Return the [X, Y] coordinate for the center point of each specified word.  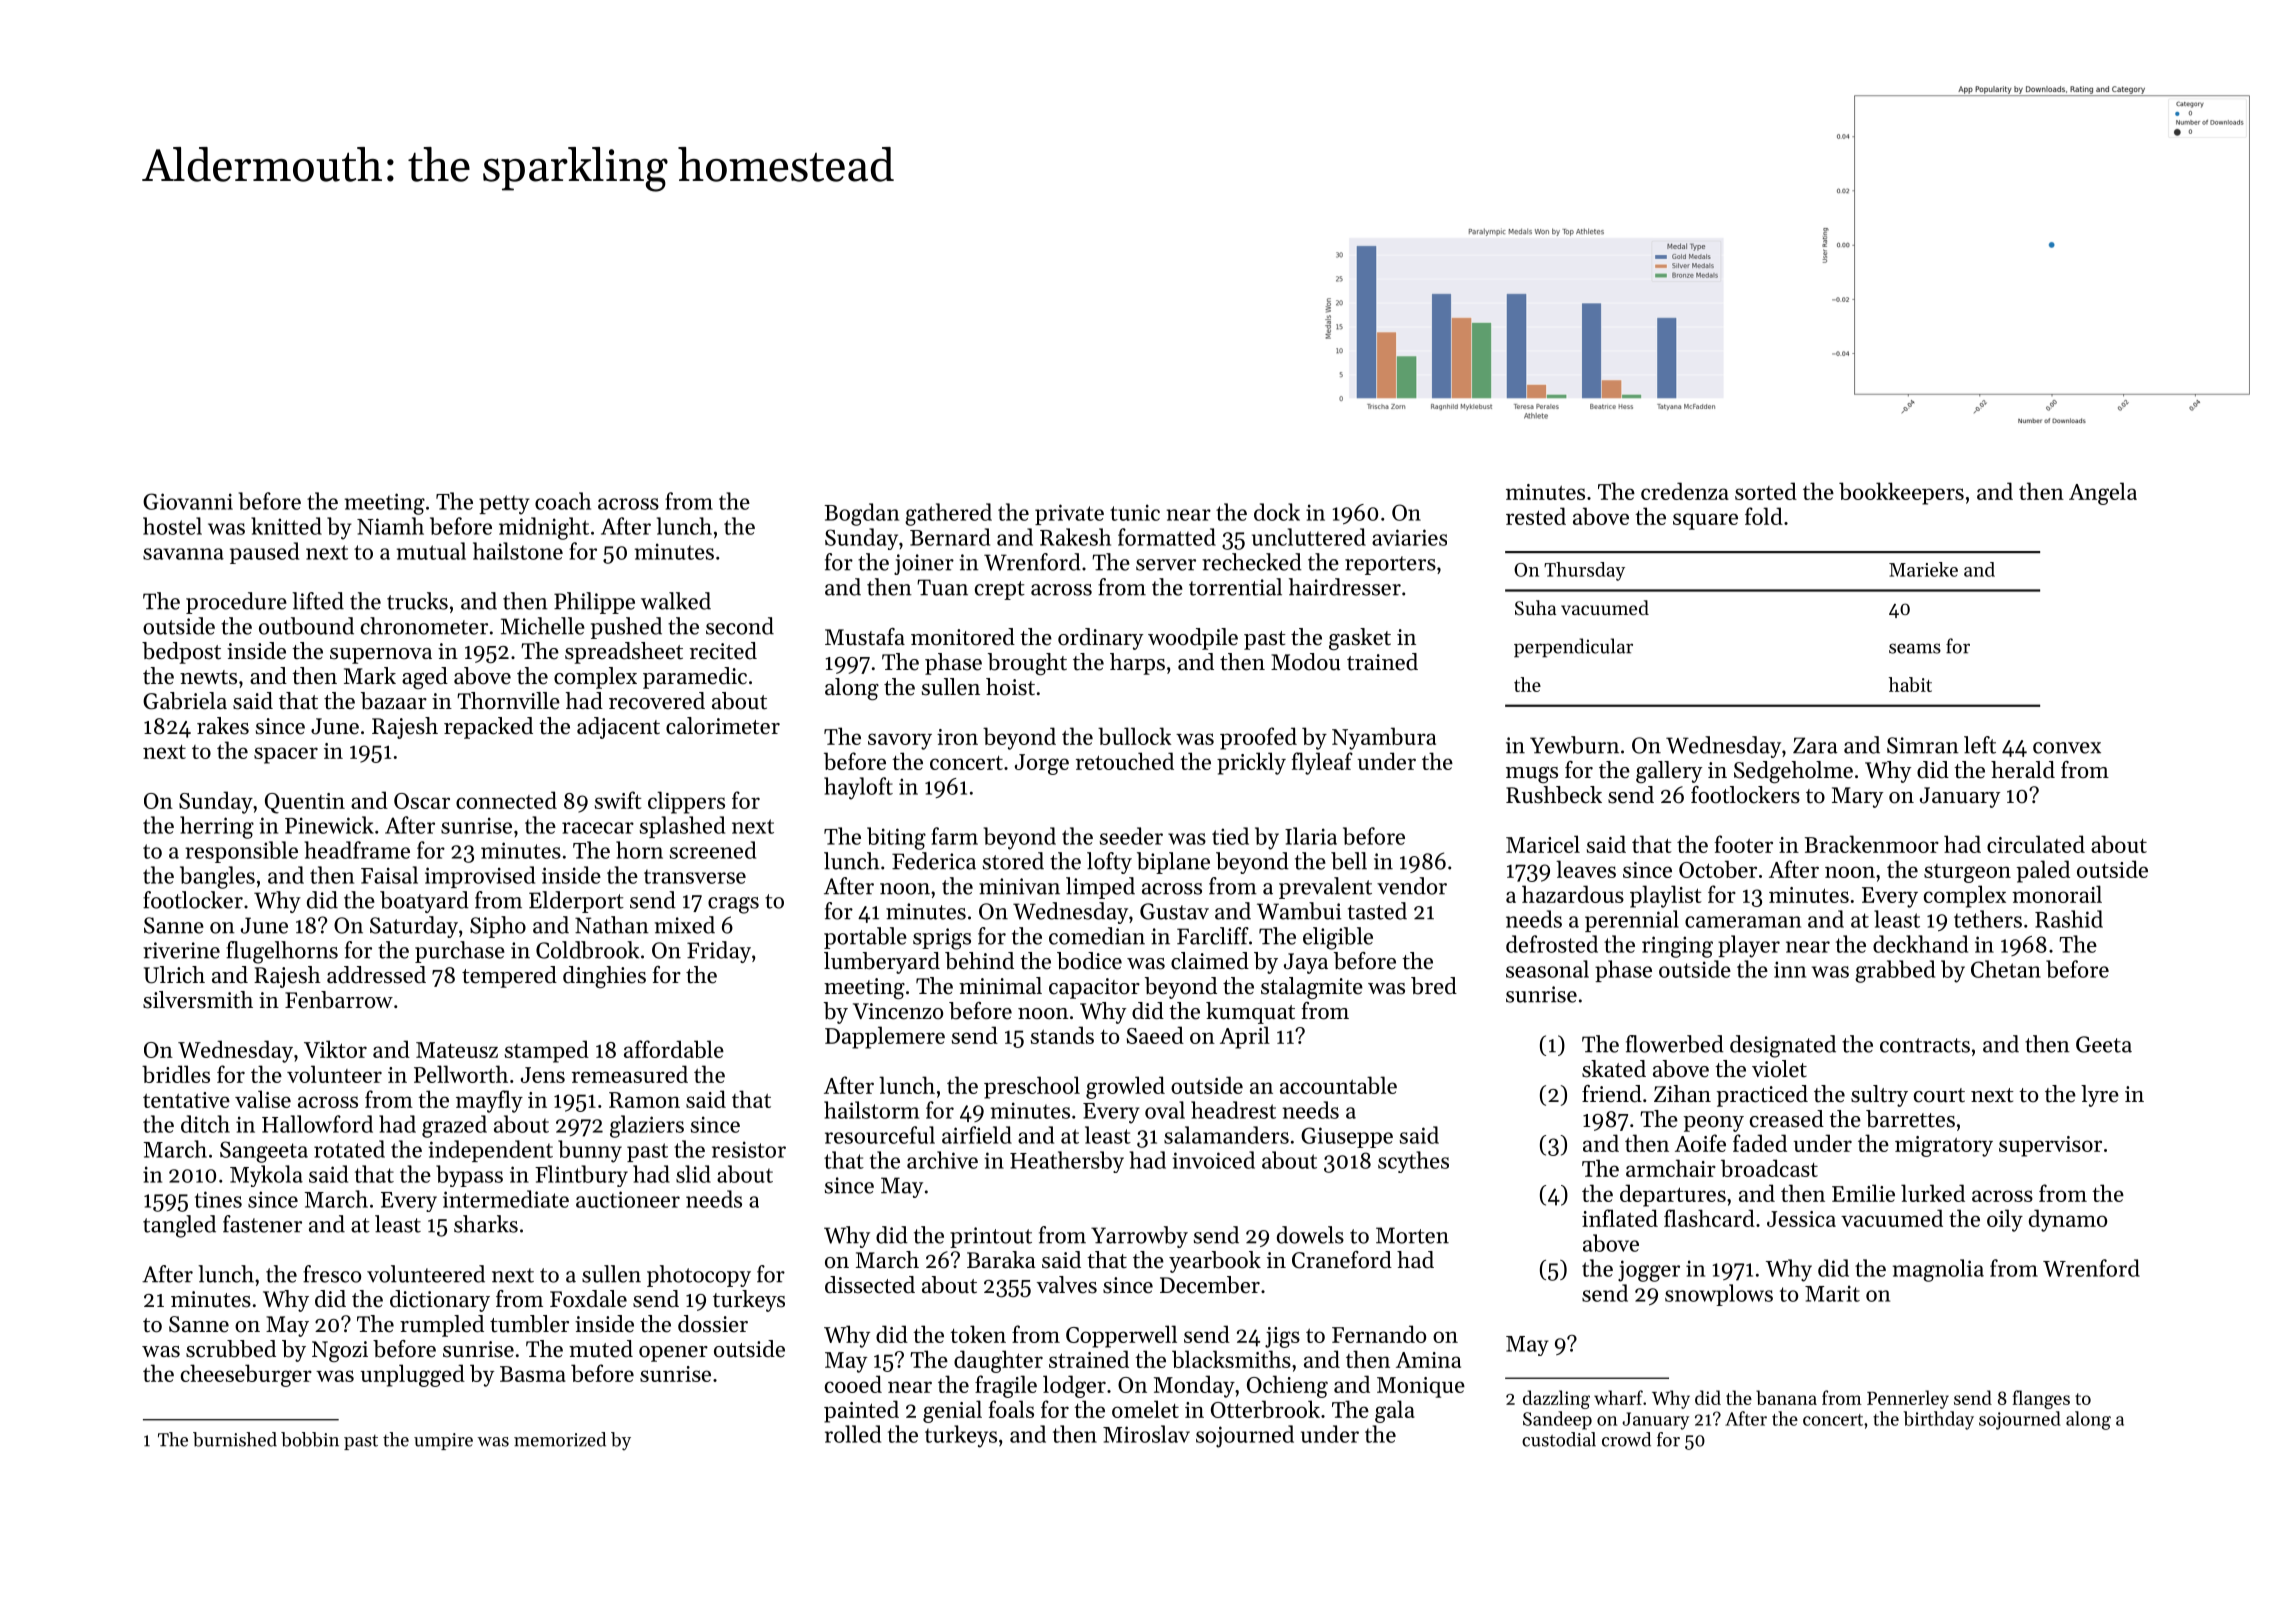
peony [1713, 1124]
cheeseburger [246, 1375]
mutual [431, 551]
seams [1915, 648]
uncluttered [1309, 537]
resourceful [880, 1135]
